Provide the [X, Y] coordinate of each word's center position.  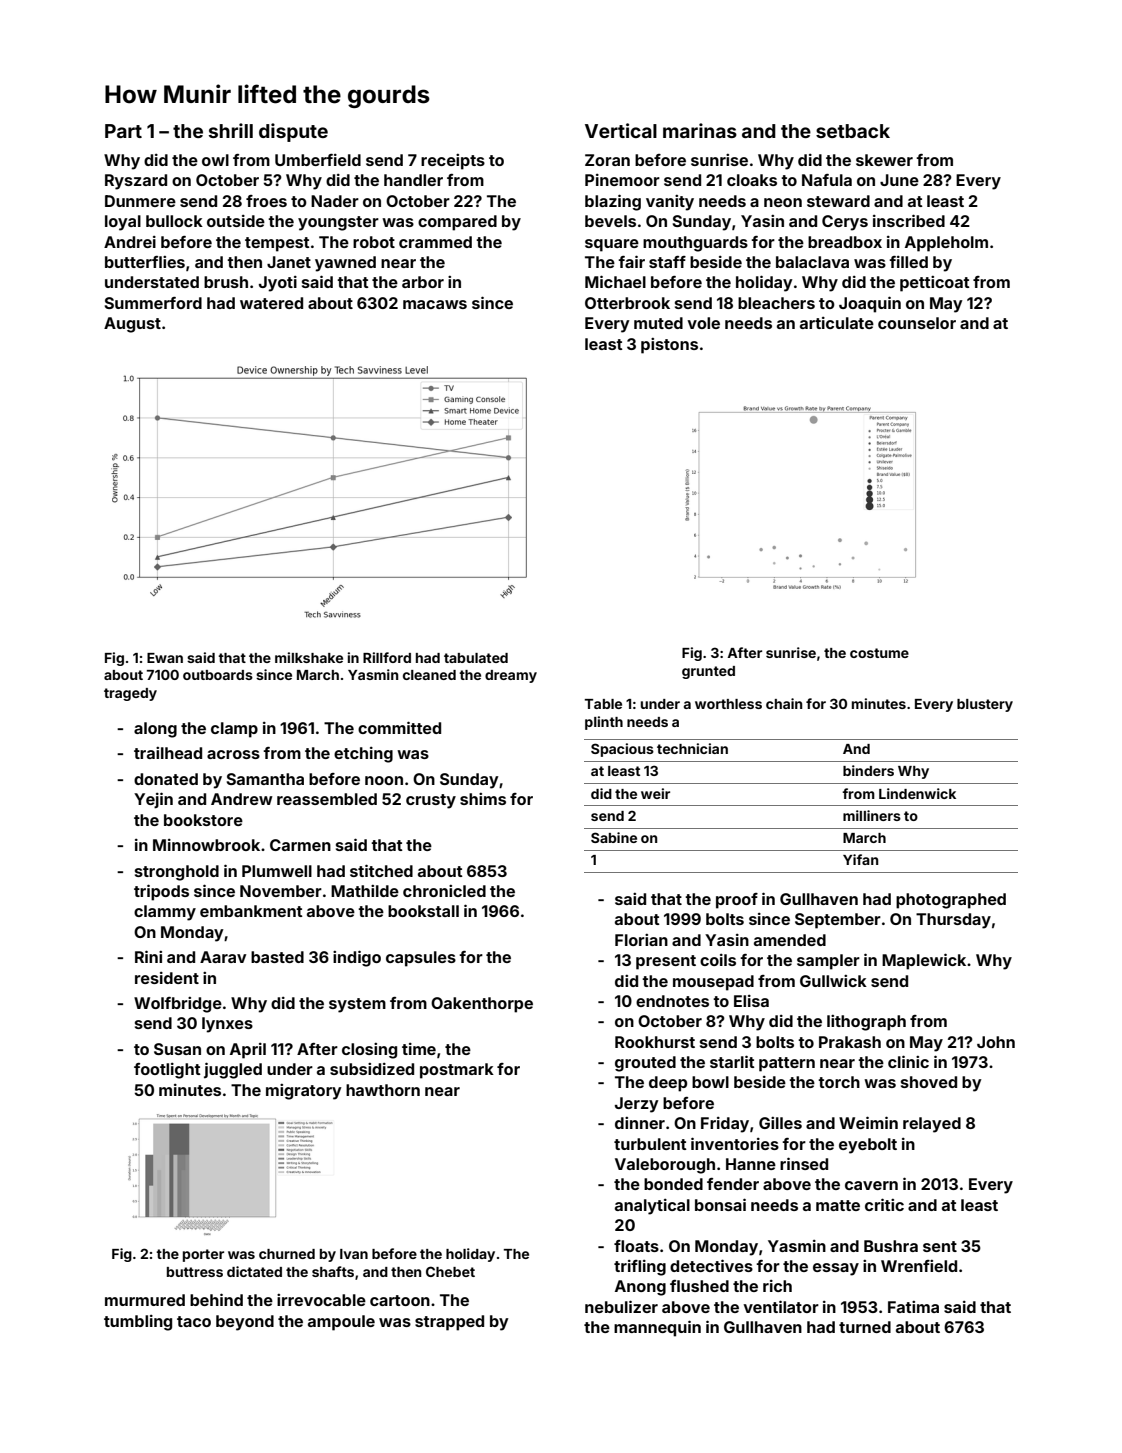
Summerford [153, 303]
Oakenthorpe [482, 1005]
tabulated [476, 658]
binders [868, 770]
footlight [167, 1071]
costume [879, 653]
